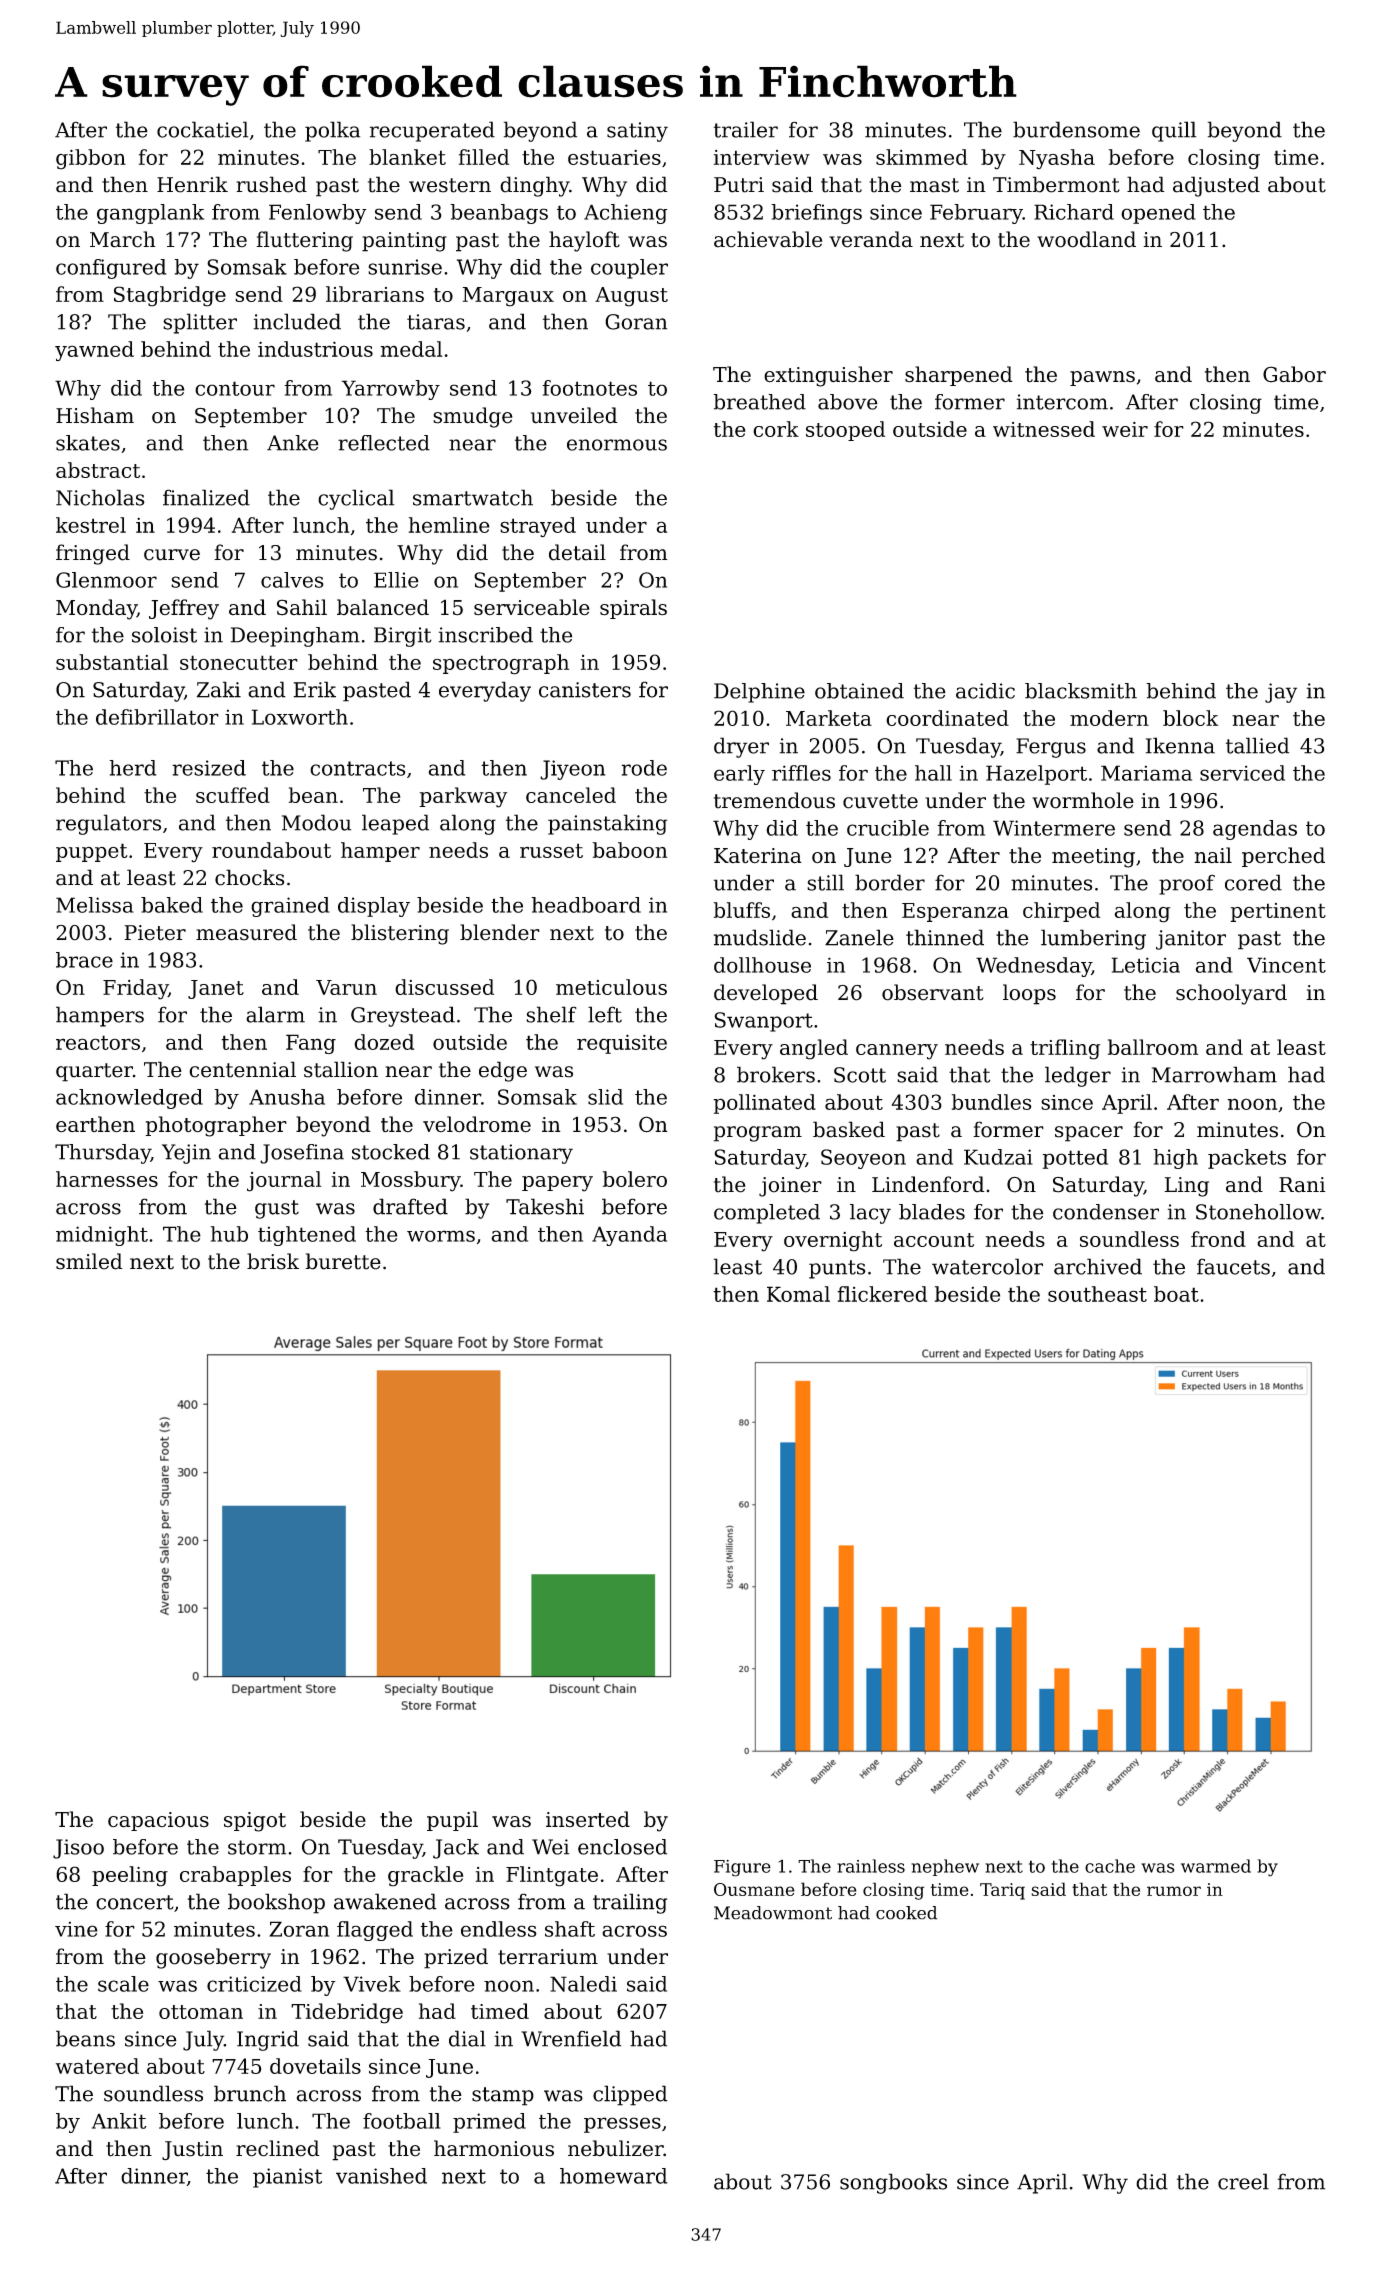 The image size is (1381, 2275). Describe the element at coordinates (332, 131) in the screenshot. I see `polka` at that location.
